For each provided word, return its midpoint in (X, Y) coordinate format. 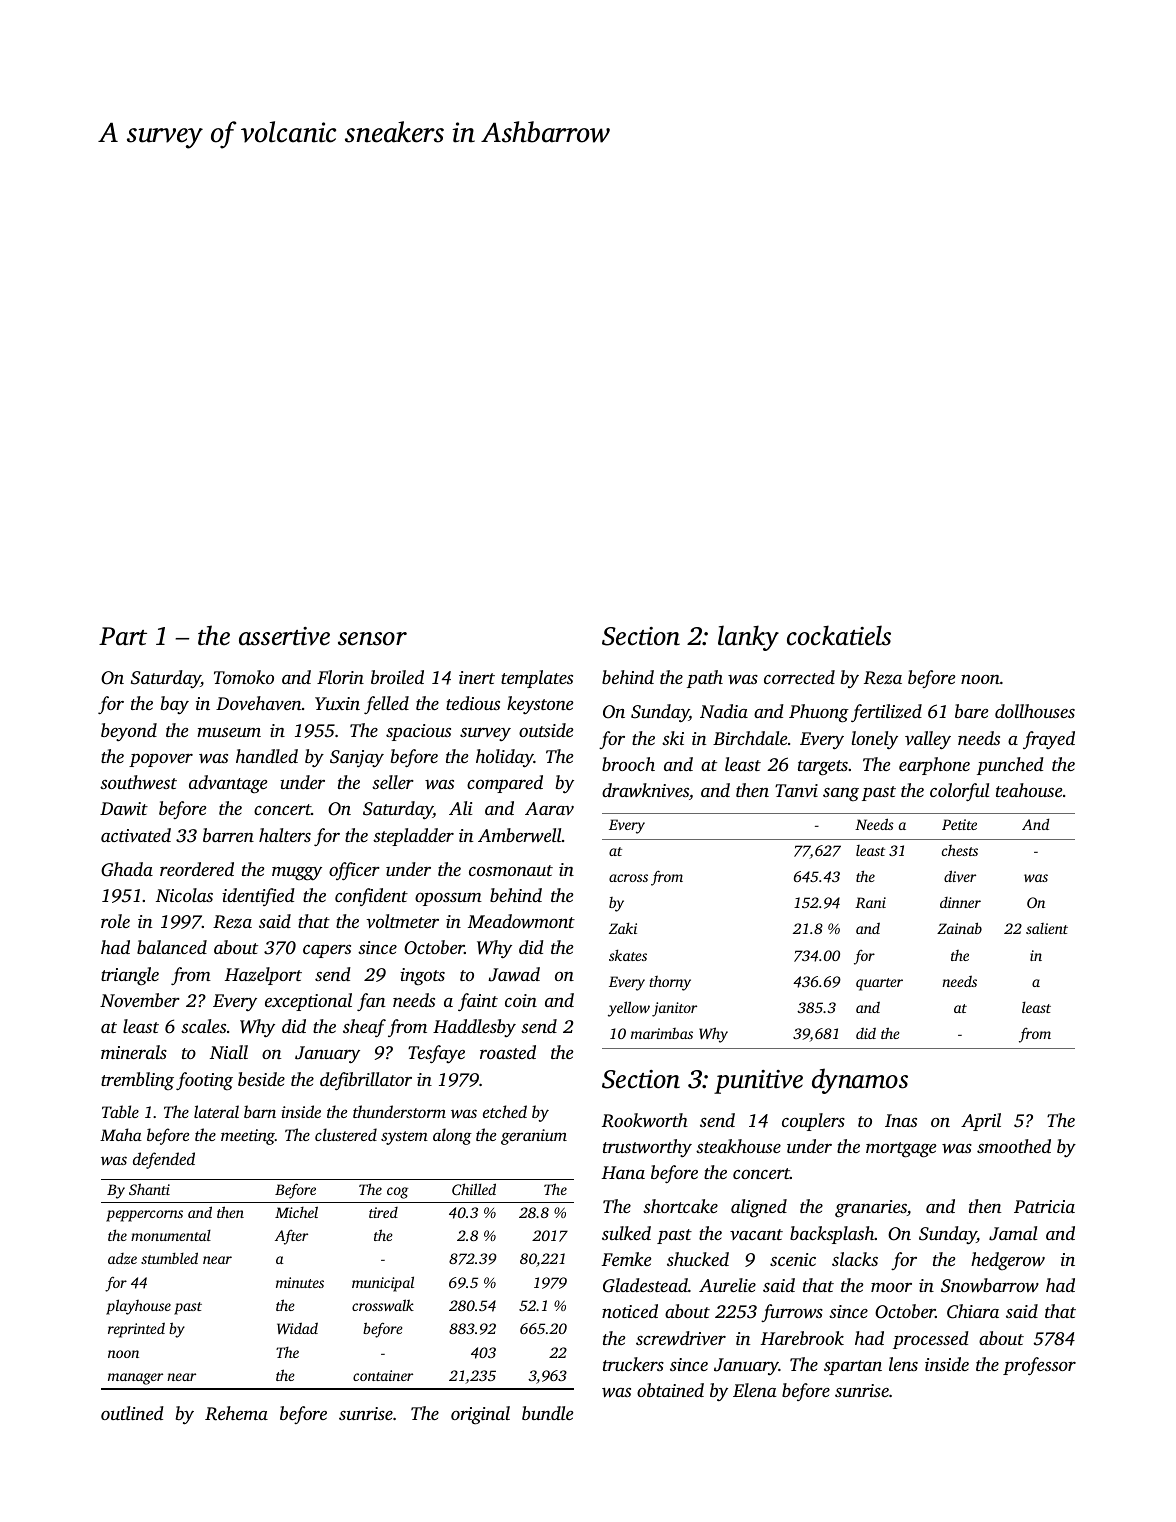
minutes (300, 1282)
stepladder (413, 837)
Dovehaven (259, 703)
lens (903, 1364)
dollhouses (1035, 711)
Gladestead (645, 1285)
